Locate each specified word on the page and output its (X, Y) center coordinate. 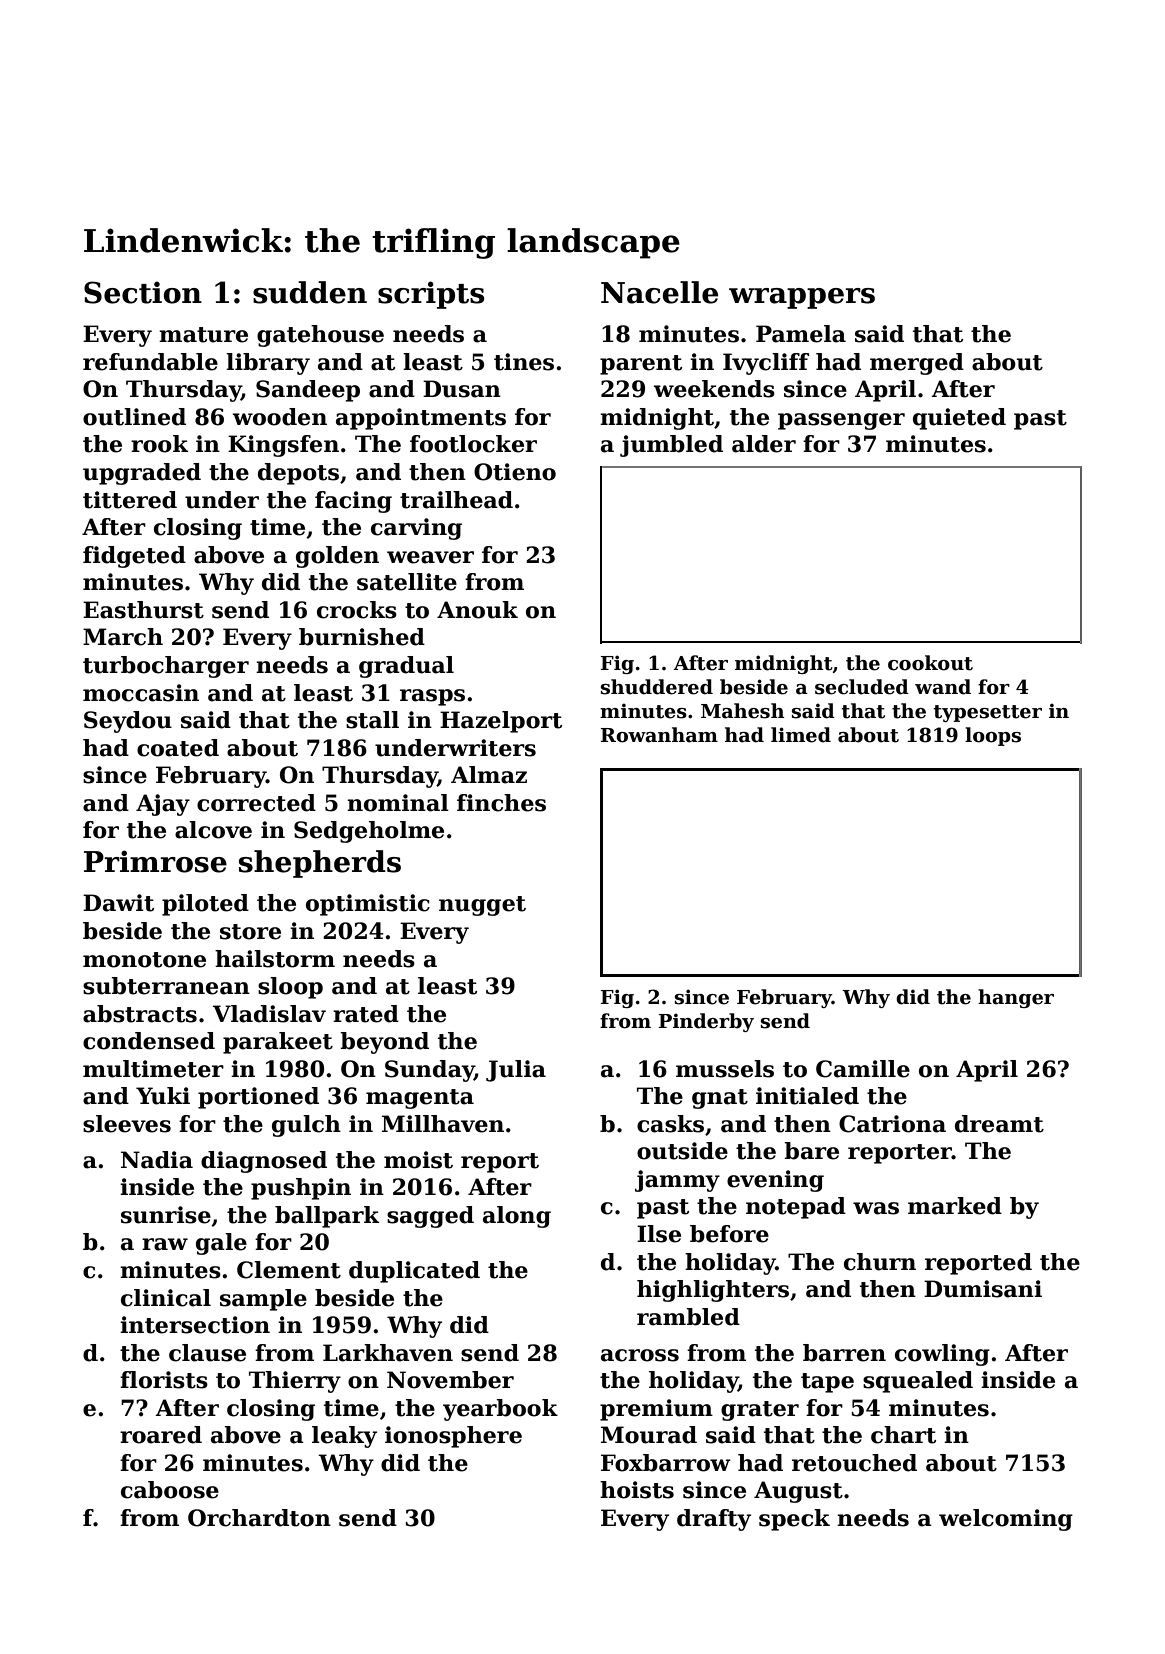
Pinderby (706, 1022)
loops (993, 736)
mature (203, 335)
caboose (170, 1490)
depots (298, 474)
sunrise (166, 1215)
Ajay (163, 805)
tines (524, 362)
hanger (1016, 998)
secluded (862, 687)
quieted (959, 419)
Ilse (659, 1234)
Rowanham (659, 735)
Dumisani (983, 1289)
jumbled (671, 446)
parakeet (278, 1043)
